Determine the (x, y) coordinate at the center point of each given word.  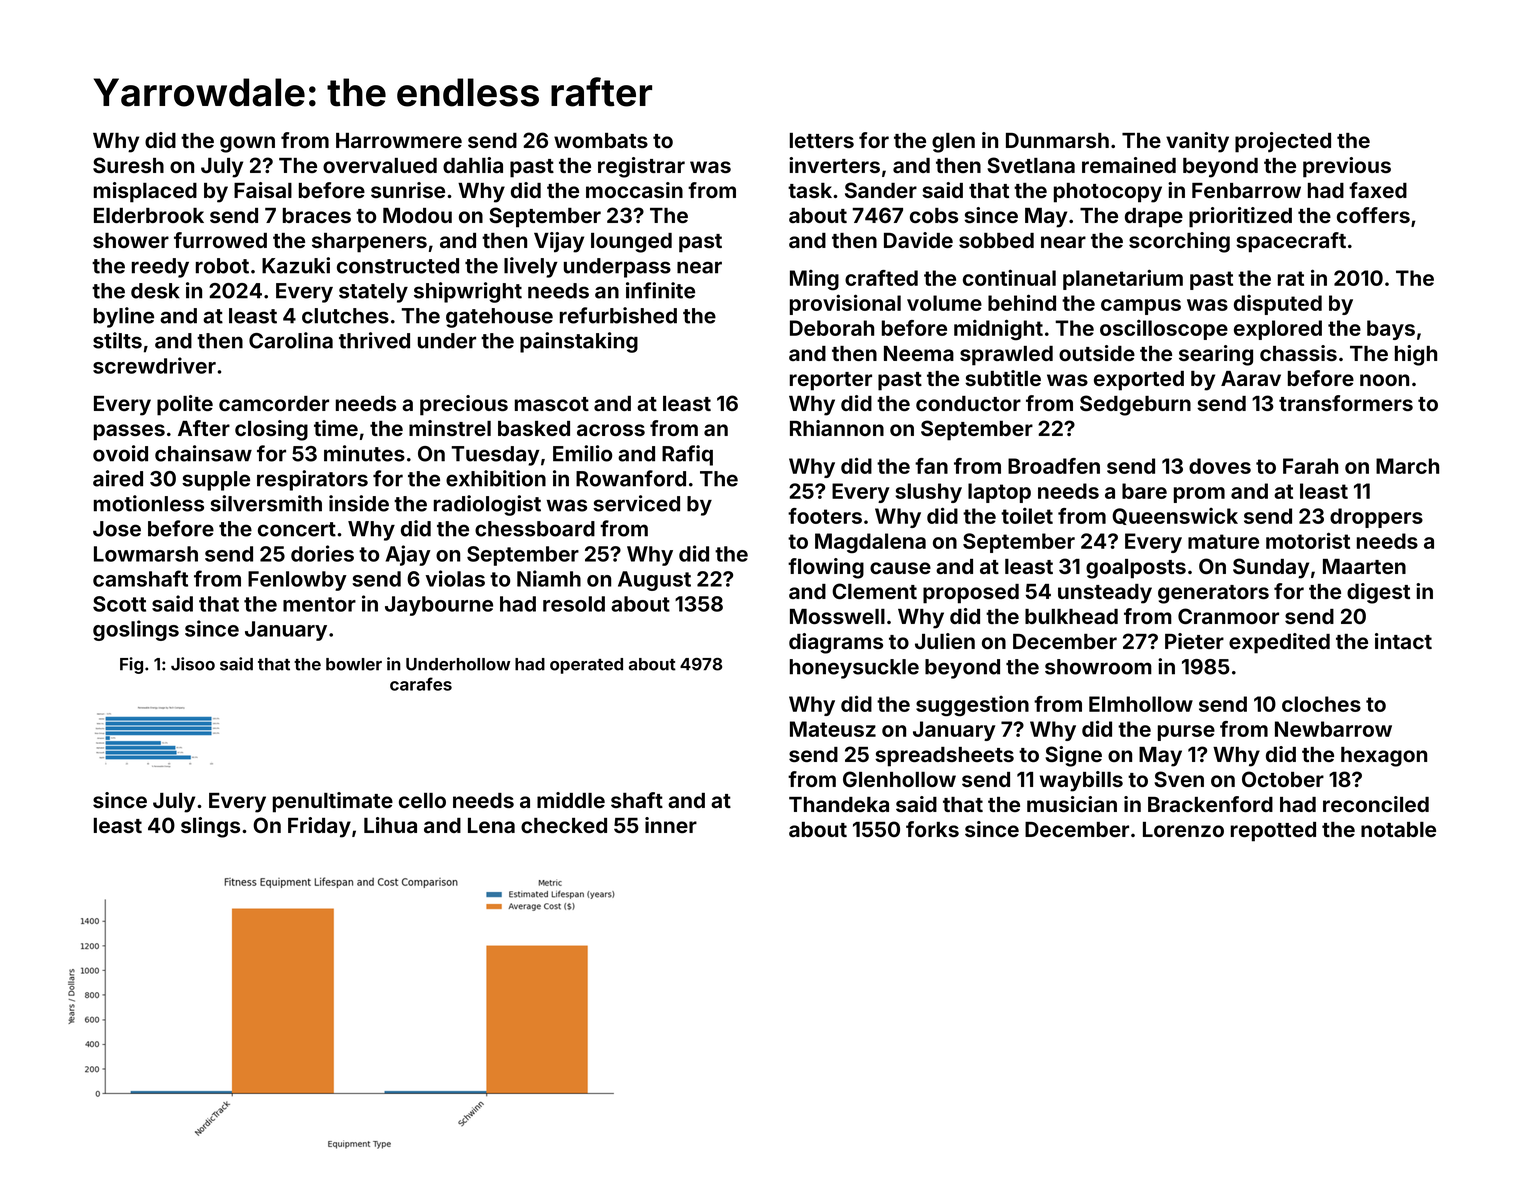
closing (271, 430)
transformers (1346, 403)
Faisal (263, 190)
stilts (117, 340)
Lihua (390, 825)
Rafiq (687, 455)
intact (1403, 641)
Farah (1310, 466)
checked (564, 825)
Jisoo (193, 664)
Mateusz (833, 729)
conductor (968, 403)
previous (1347, 167)
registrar (641, 167)
